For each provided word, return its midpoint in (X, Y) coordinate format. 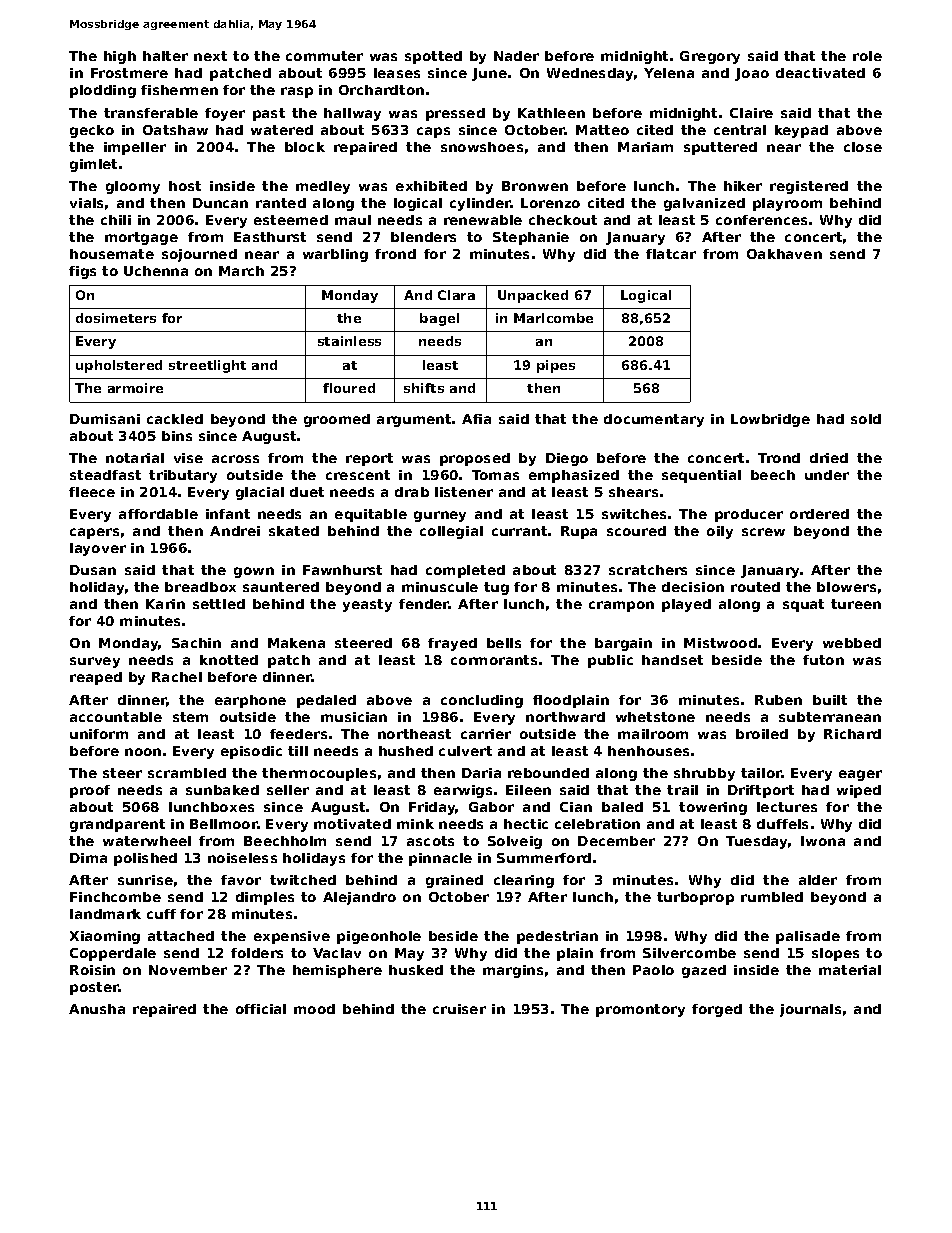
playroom (787, 204)
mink (415, 824)
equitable (371, 515)
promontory (640, 1010)
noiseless (242, 858)
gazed (704, 971)
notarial (135, 458)
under (827, 475)
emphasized (574, 476)
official (261, 1009)
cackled (175, 419)
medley (323, 187)
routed (755, 587)
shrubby (704, 774)
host (185, 186)
